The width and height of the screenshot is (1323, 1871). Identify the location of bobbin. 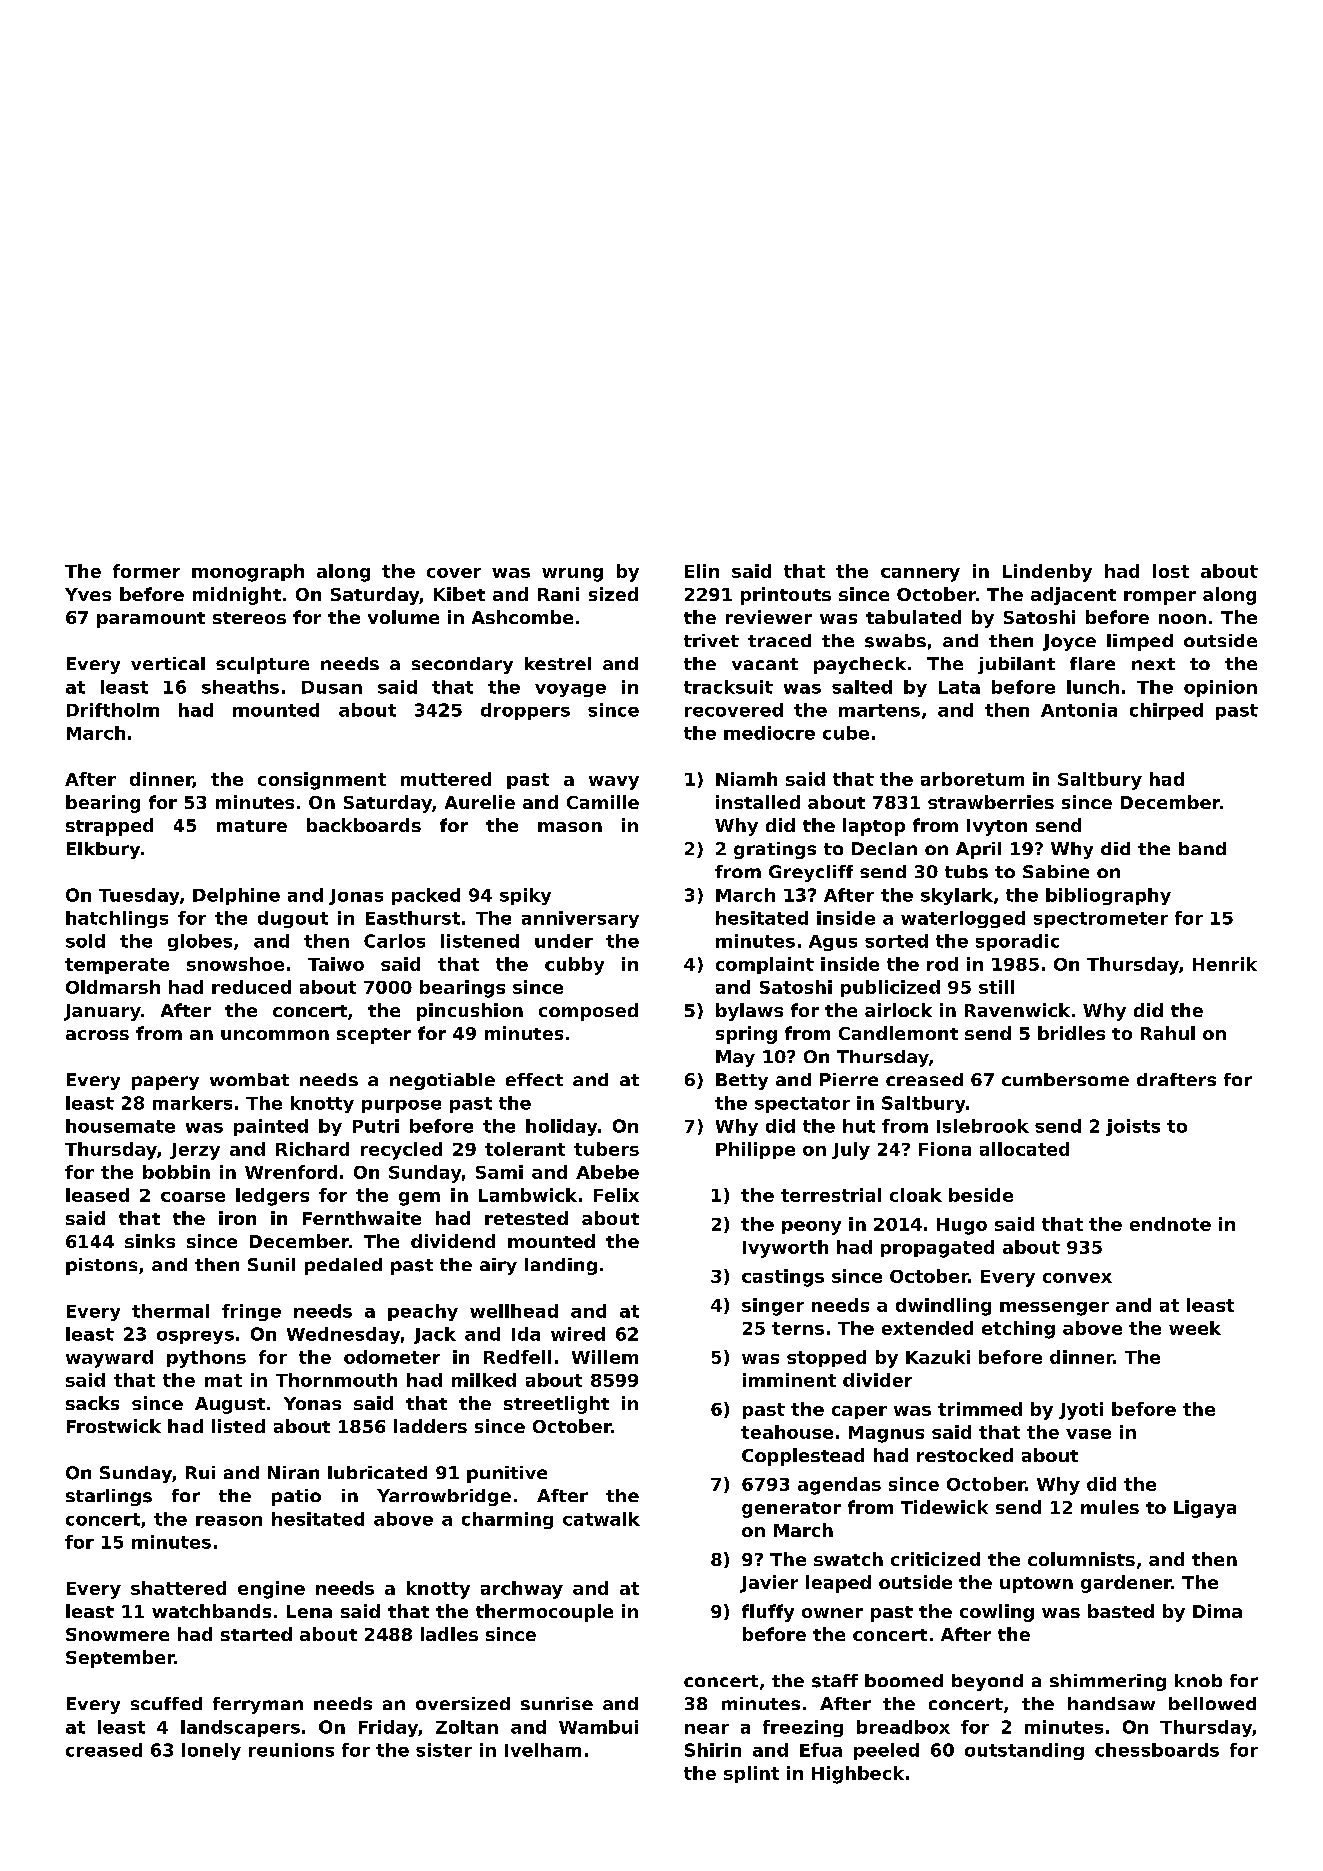
(176, 1172).
